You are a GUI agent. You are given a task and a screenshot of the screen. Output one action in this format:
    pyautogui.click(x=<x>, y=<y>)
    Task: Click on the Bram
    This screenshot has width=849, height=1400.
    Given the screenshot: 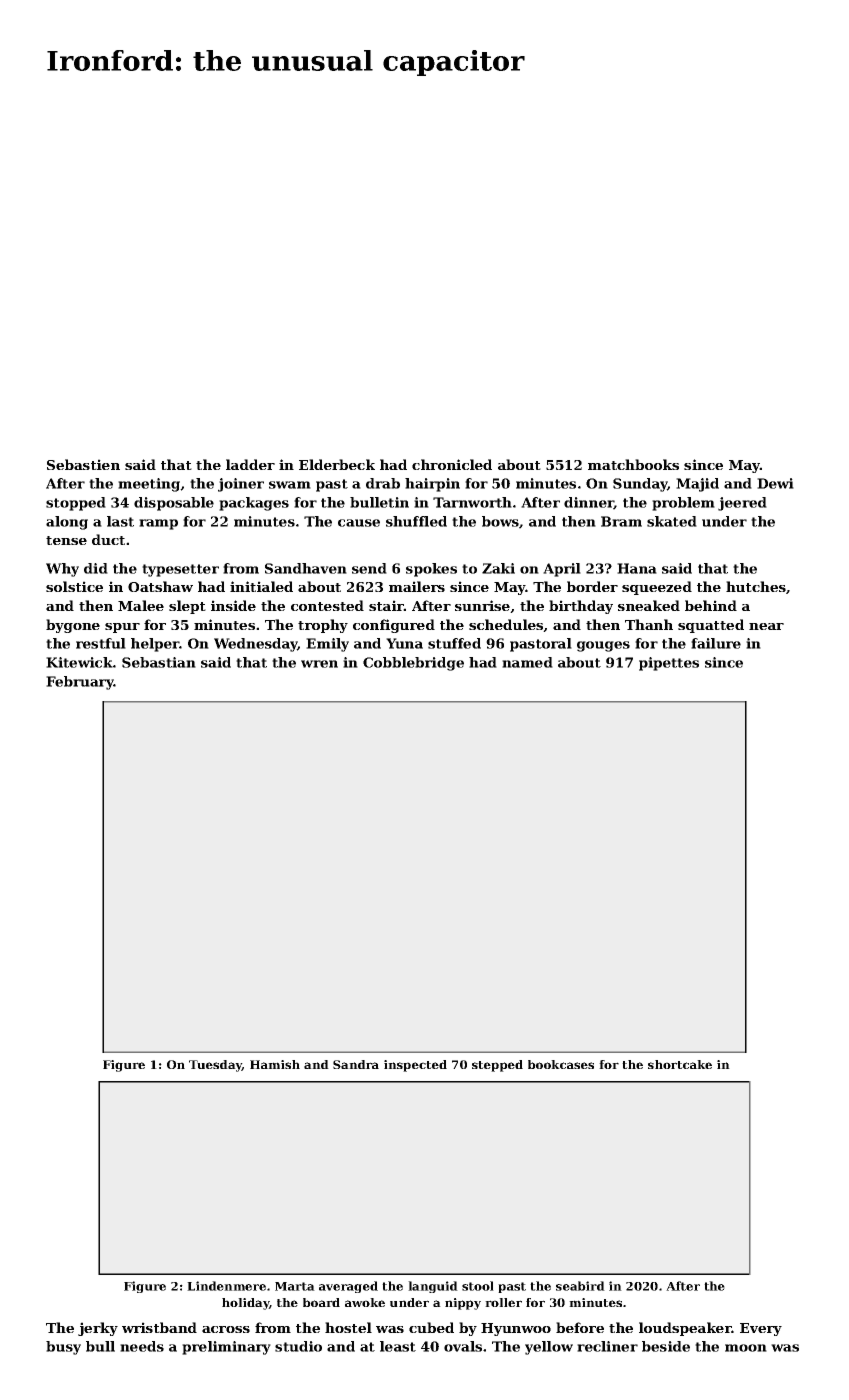 What is the action you would take?
    pyautogui.click(x=621, y=521)
